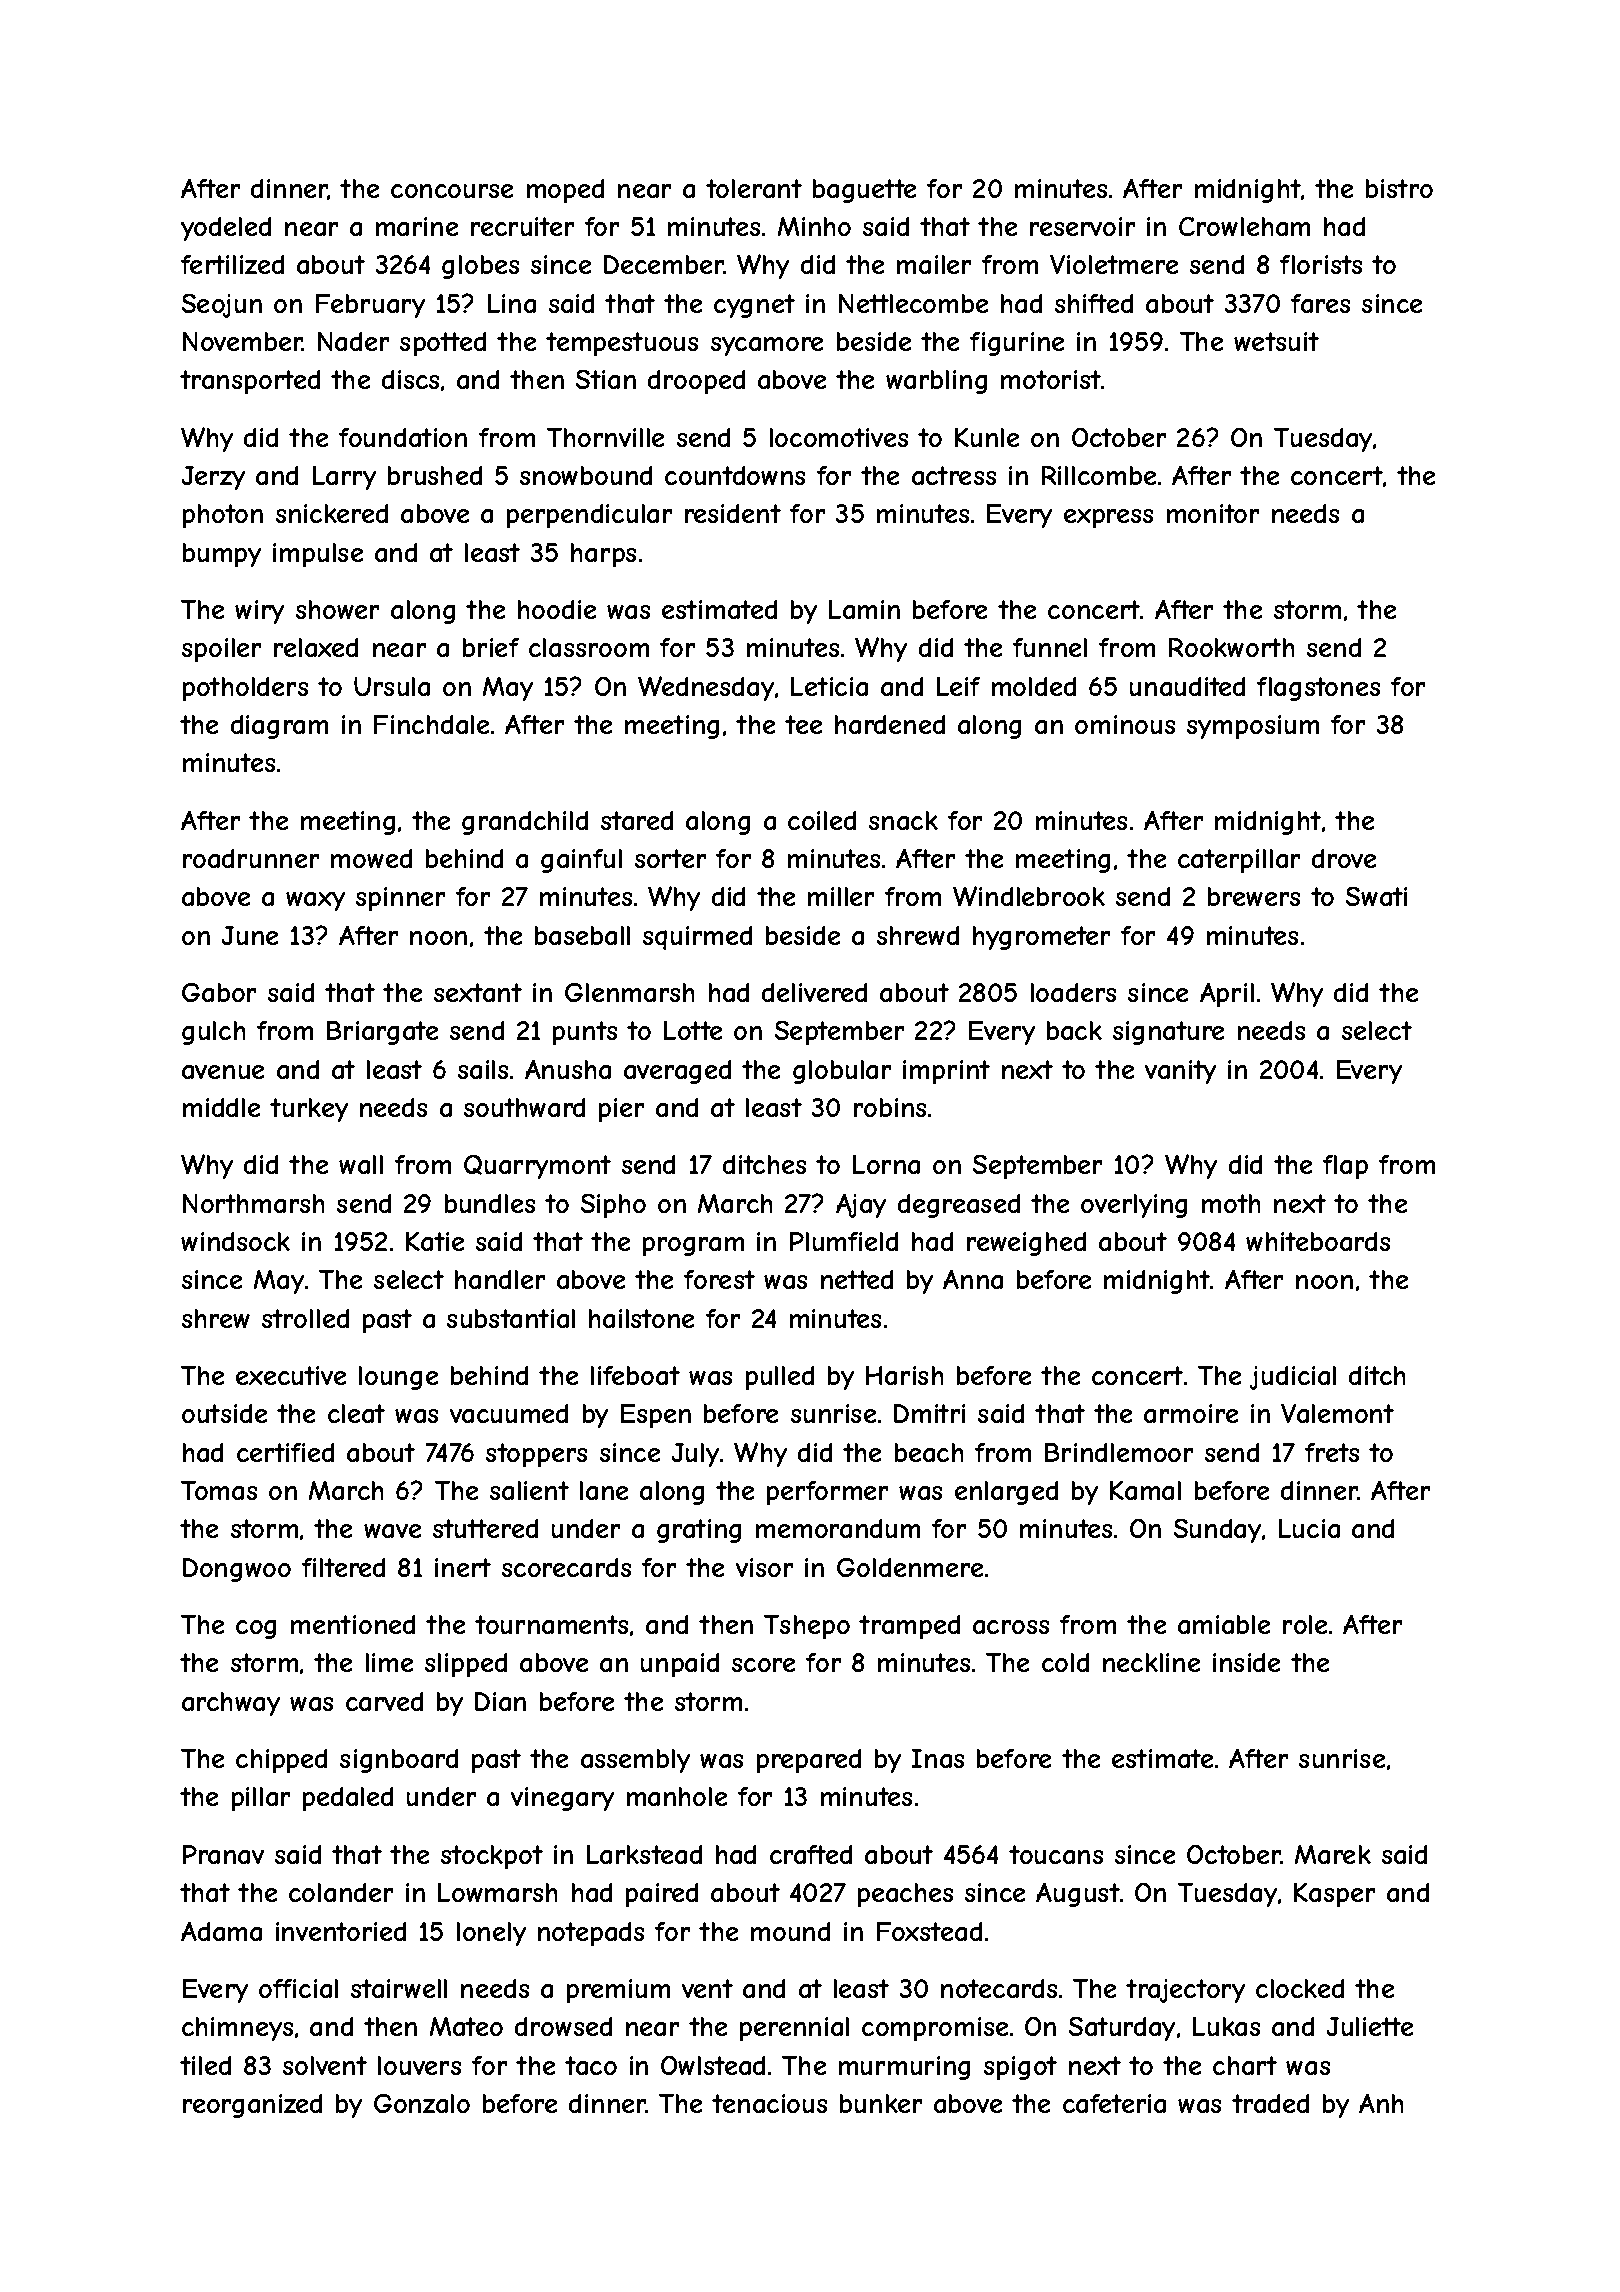  What do you see at coordinates (1270, 2103) in the image?
I see `traded` at bounding box center [1270, 2103].
